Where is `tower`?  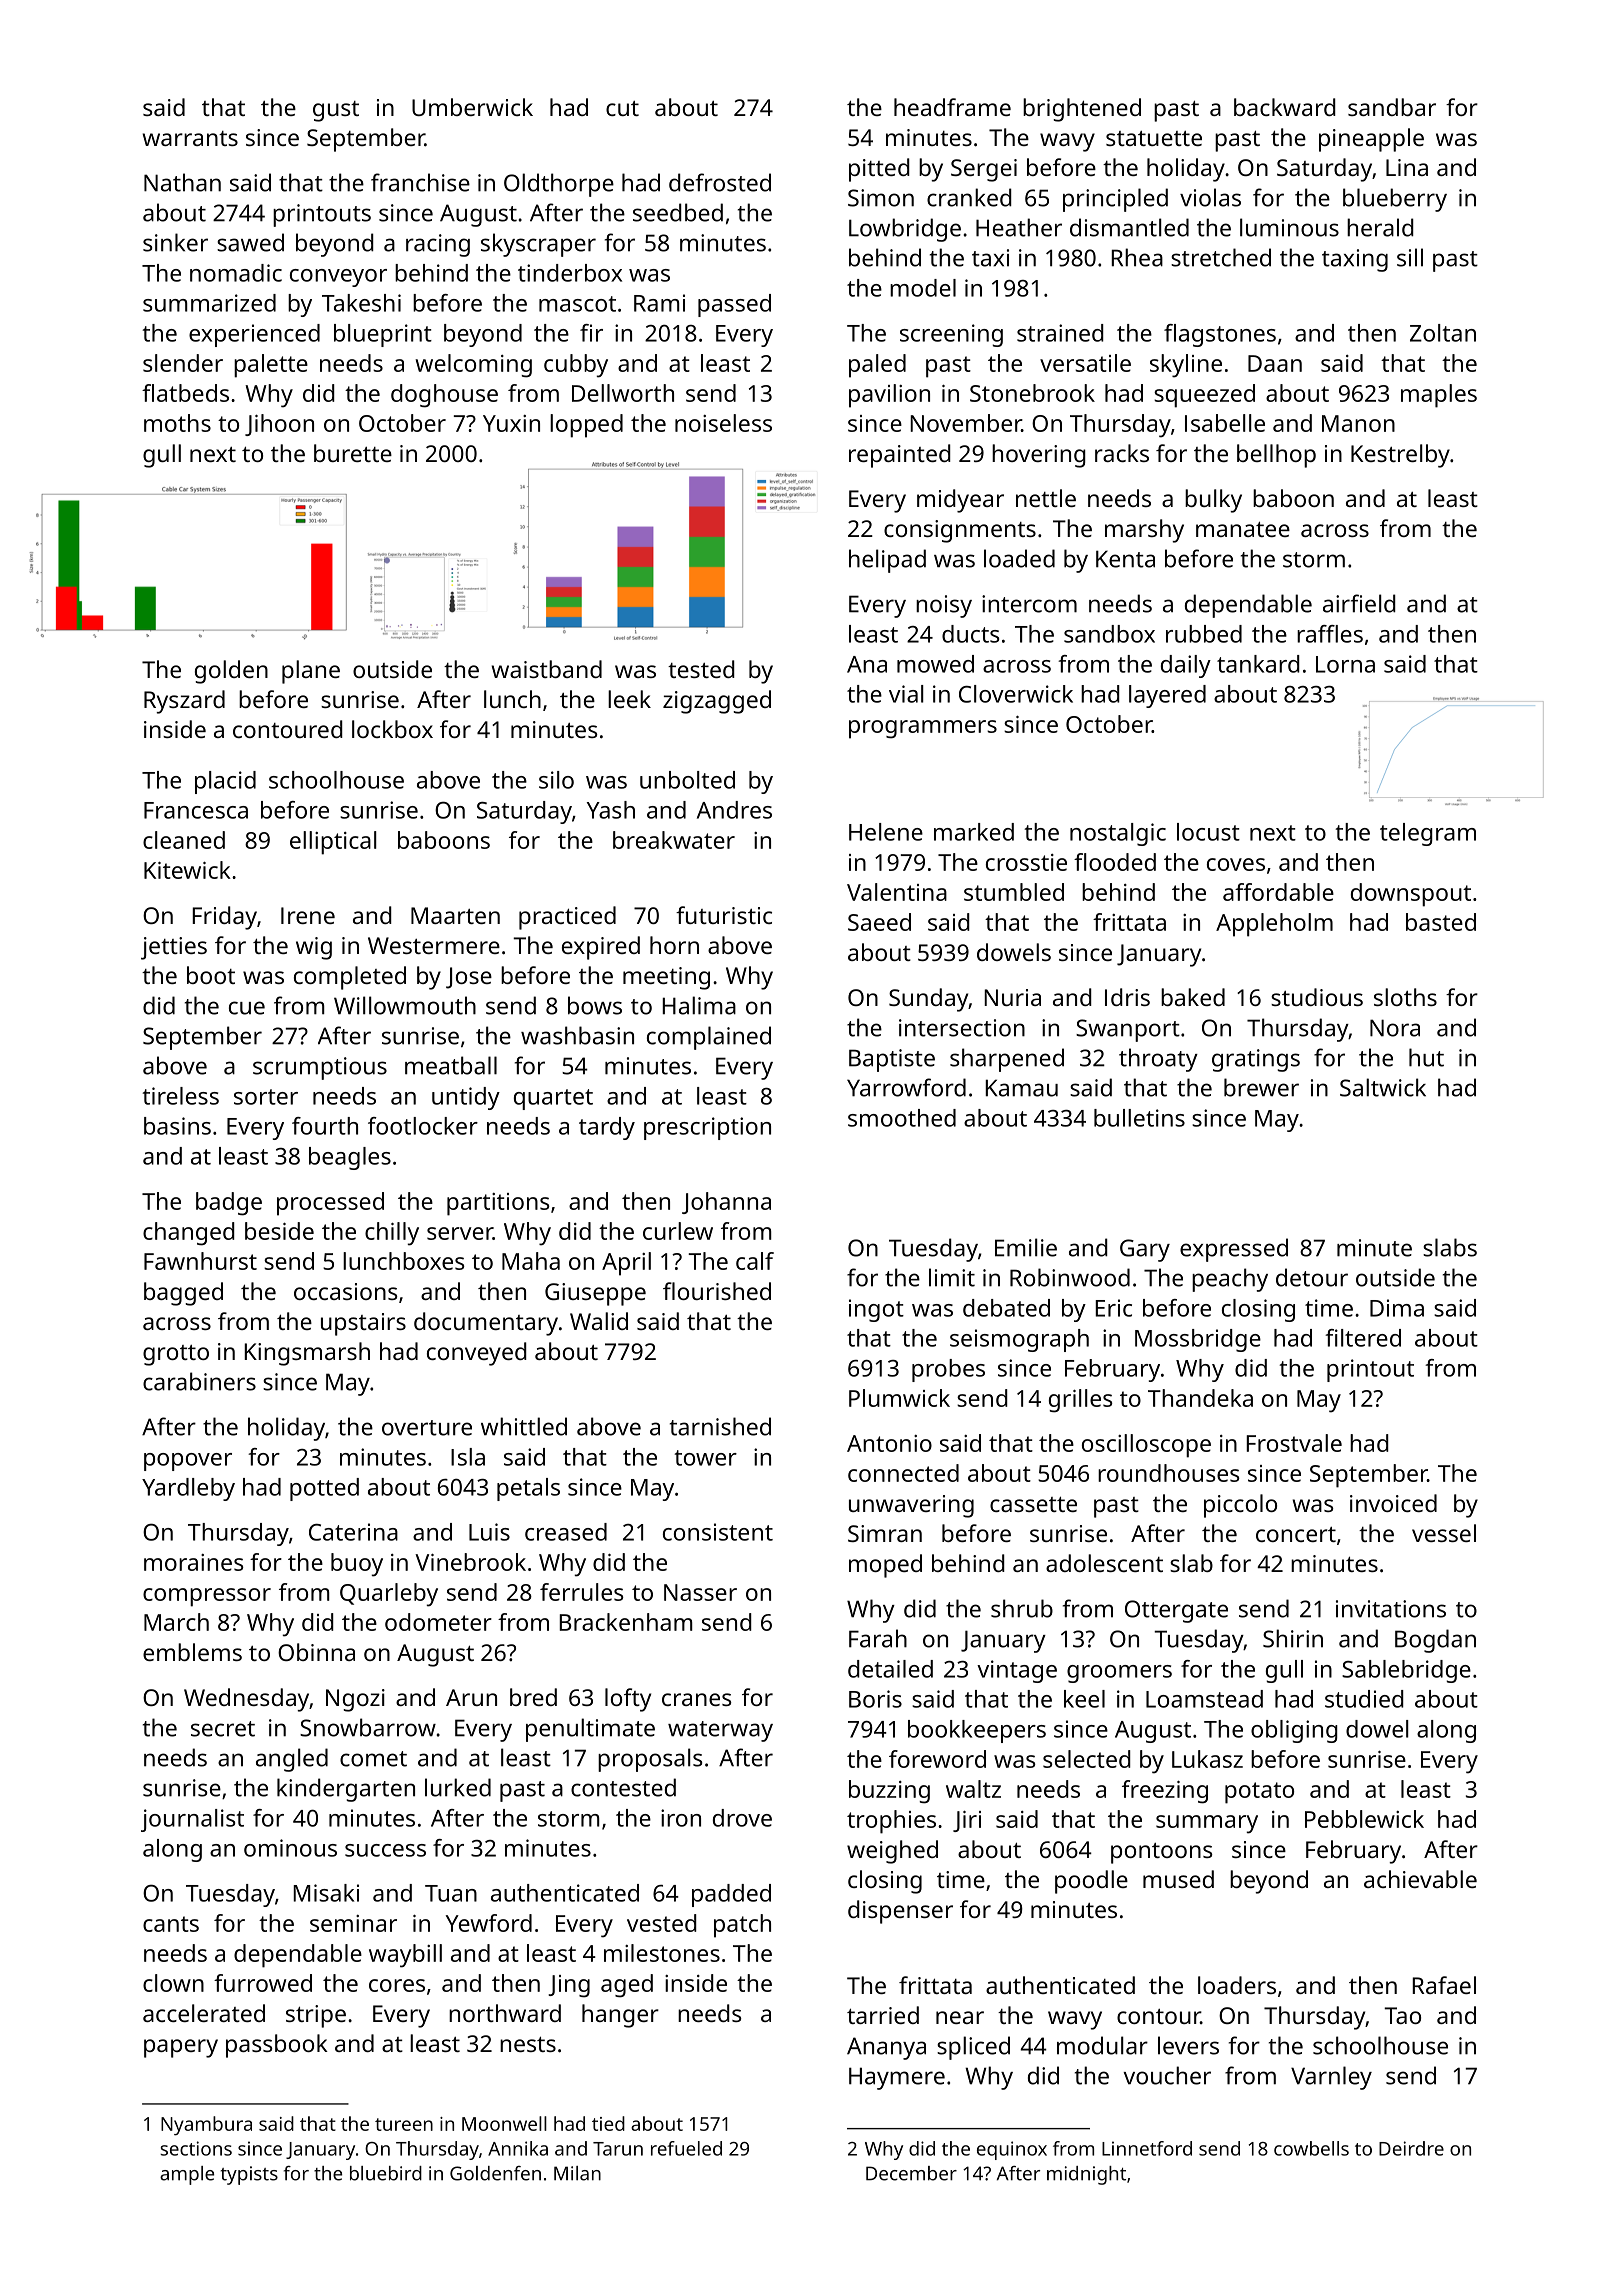 tower is located at coordinates (705, 1458).
